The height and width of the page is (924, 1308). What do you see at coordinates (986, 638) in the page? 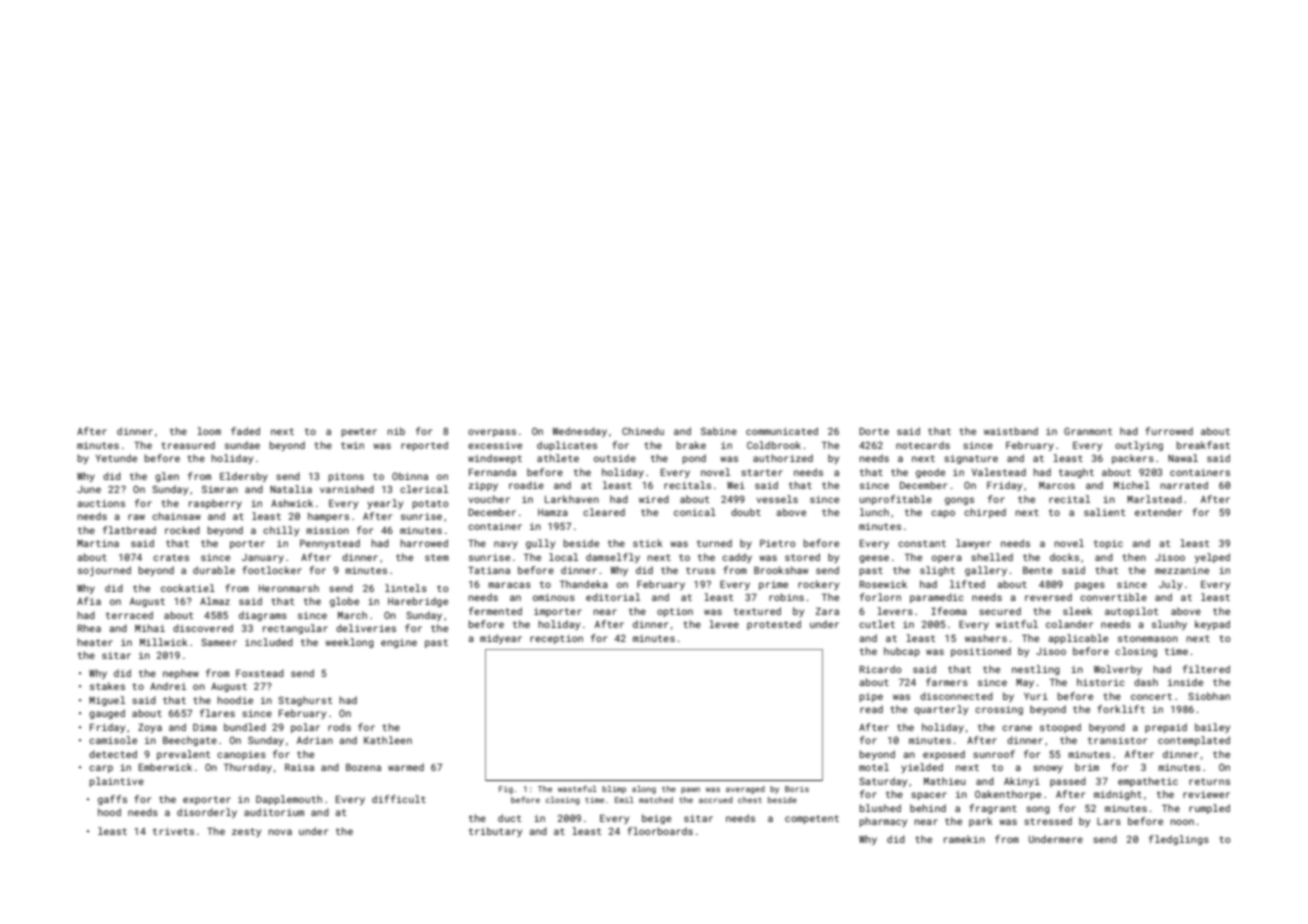
I see `washers` at bounding box center [986, 638].
